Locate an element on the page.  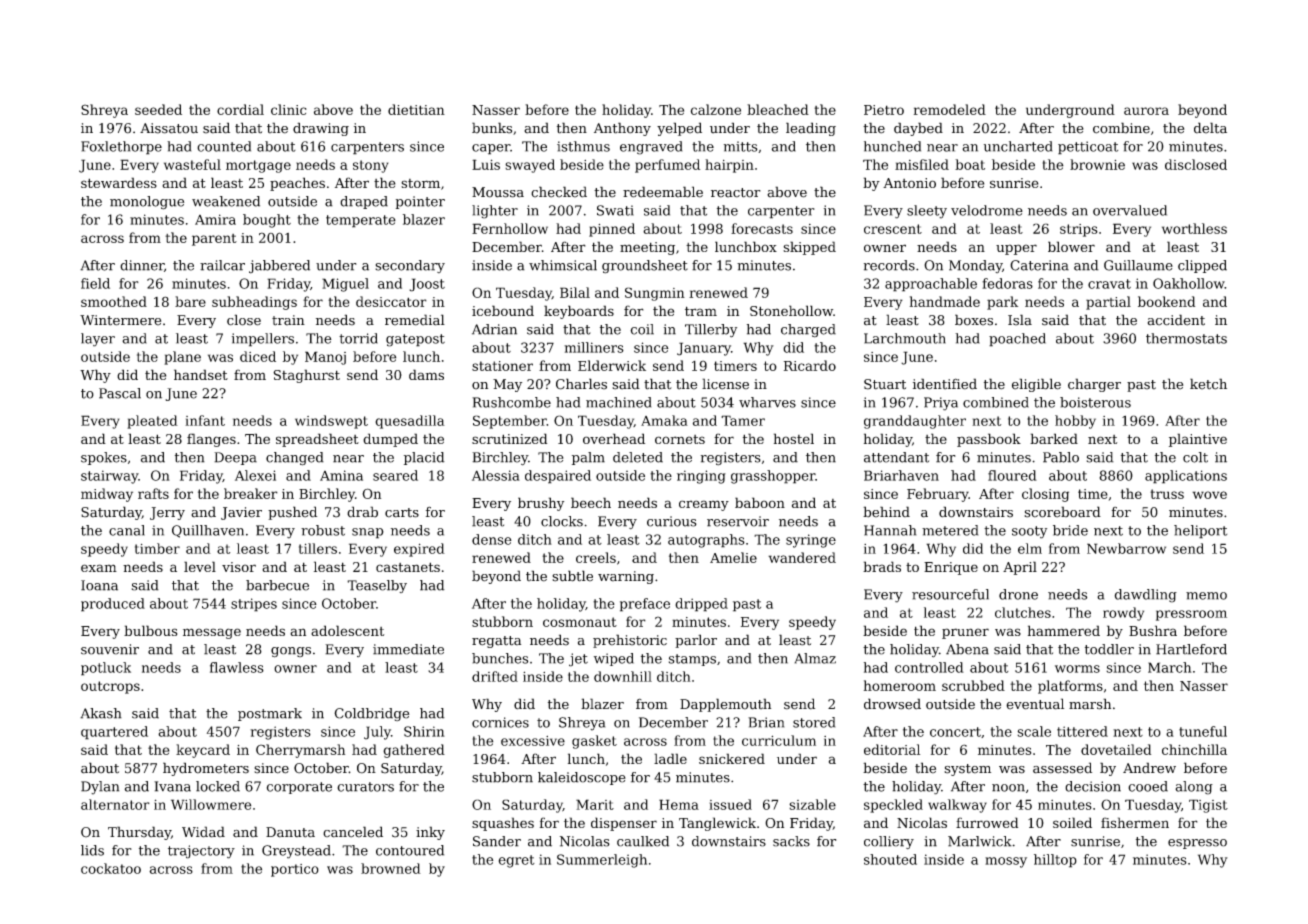
trajectory is located at coordinates (201, 852).
